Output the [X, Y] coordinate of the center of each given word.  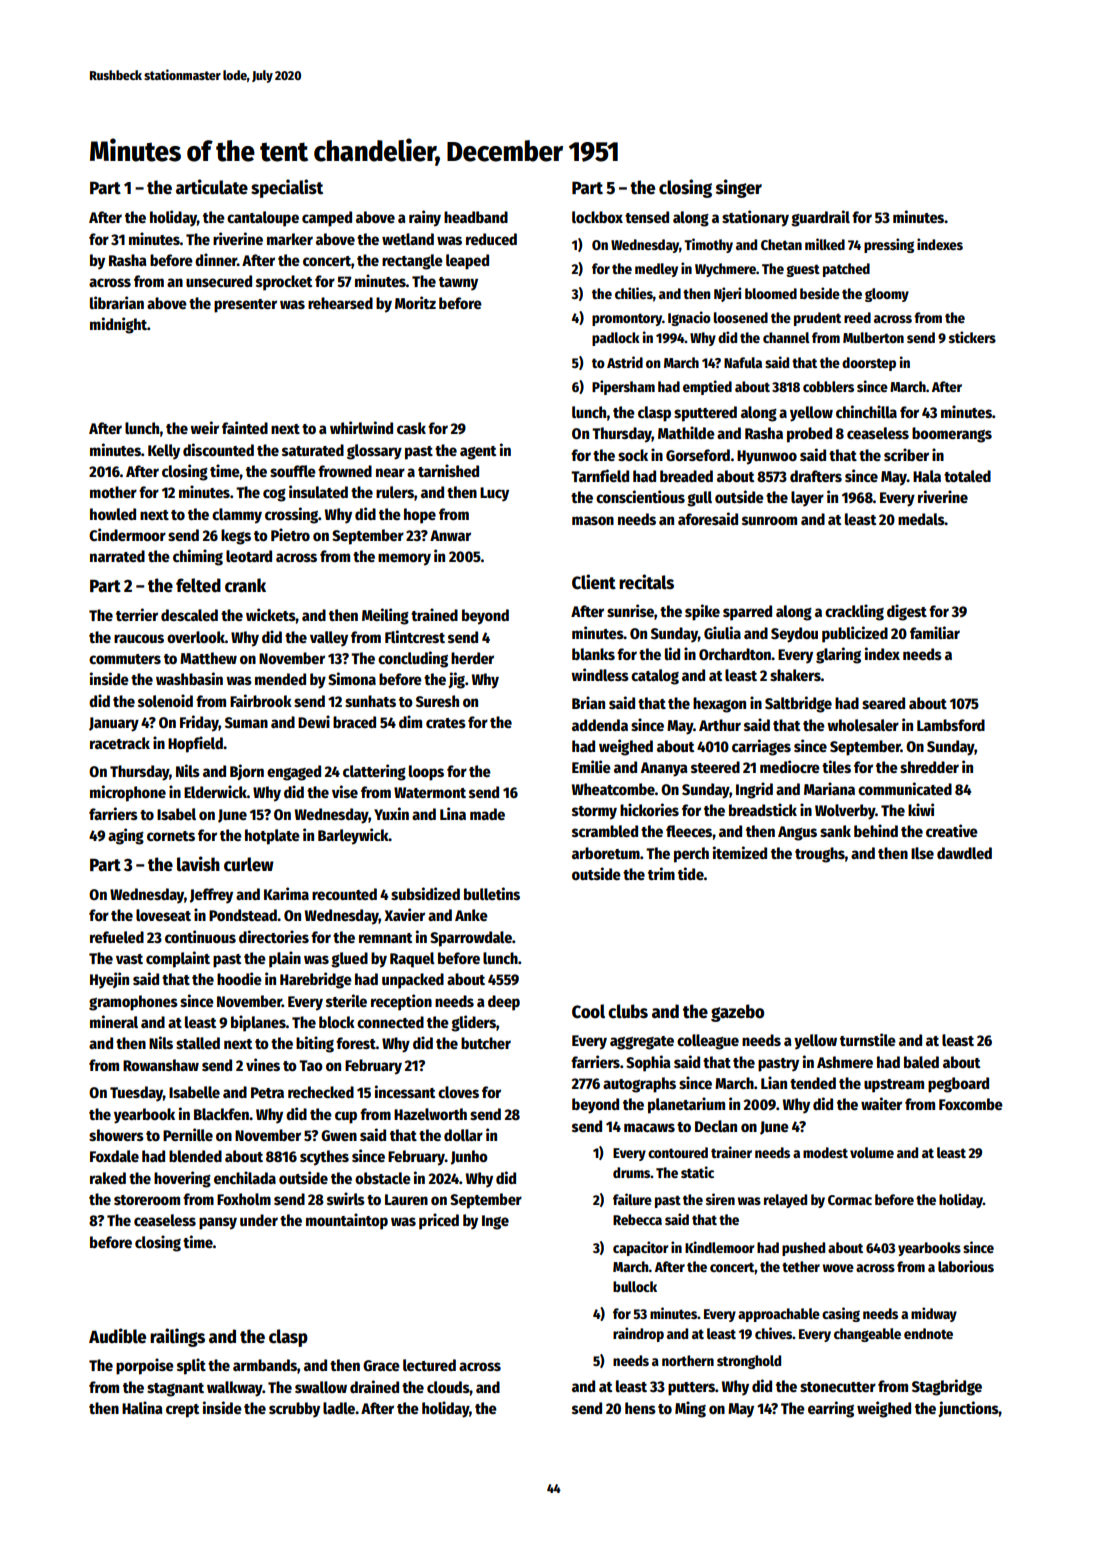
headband [476, 217]
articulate [212, 187]
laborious [966, 1266]
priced [439, 1221]
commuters [125, 659]
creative [952, 830]
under [259, 1220]
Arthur [720, 725]
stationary [755, 218]
